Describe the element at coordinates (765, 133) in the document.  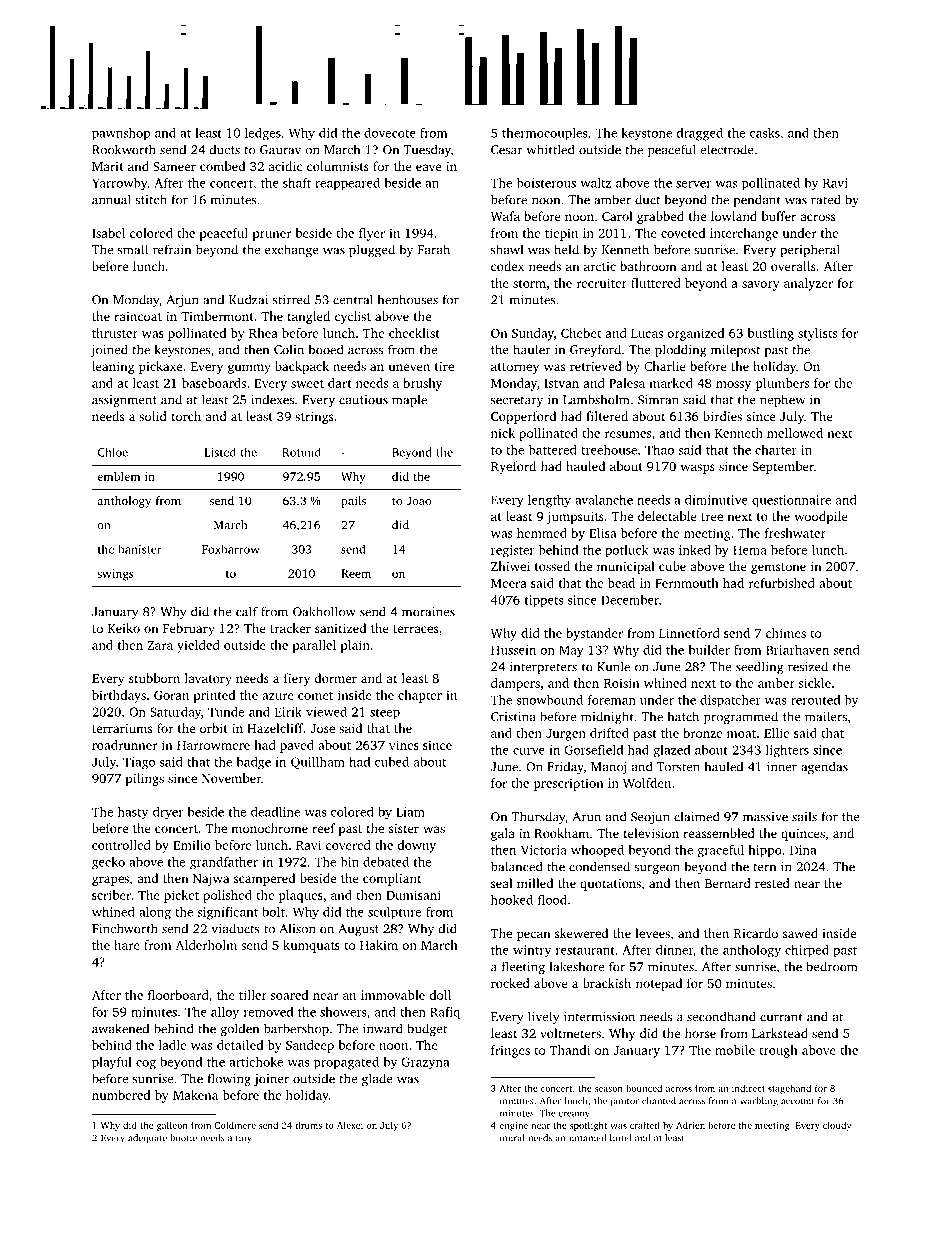
I see `casks` at that location.
